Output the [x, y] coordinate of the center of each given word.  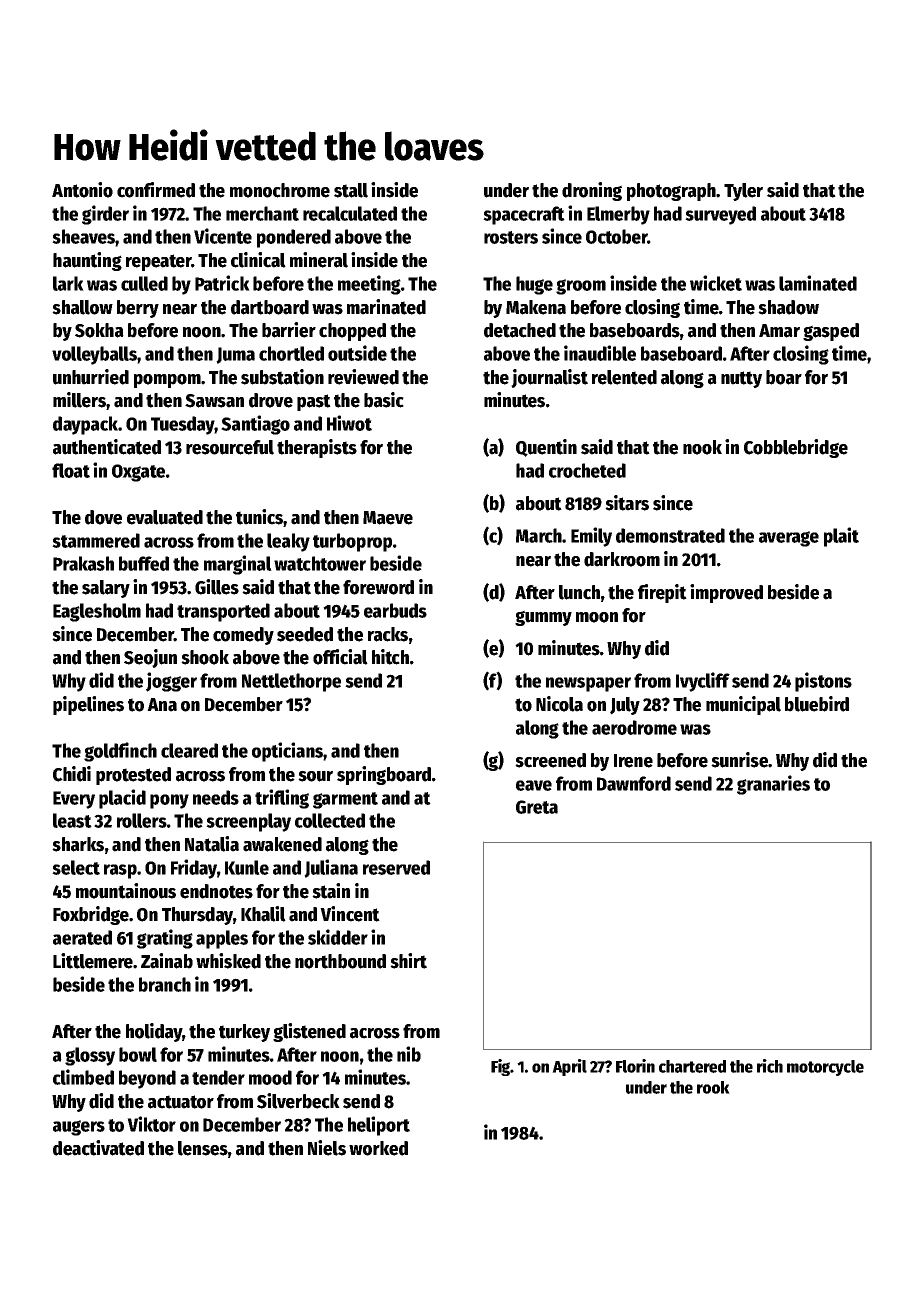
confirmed [156, 190]
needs [216, 797]
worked [378, 1148]
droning [592, 191]
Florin [635, 1066]
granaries [773, 785]
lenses [203, 1148]
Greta [537, 807]
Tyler [743, 192]
